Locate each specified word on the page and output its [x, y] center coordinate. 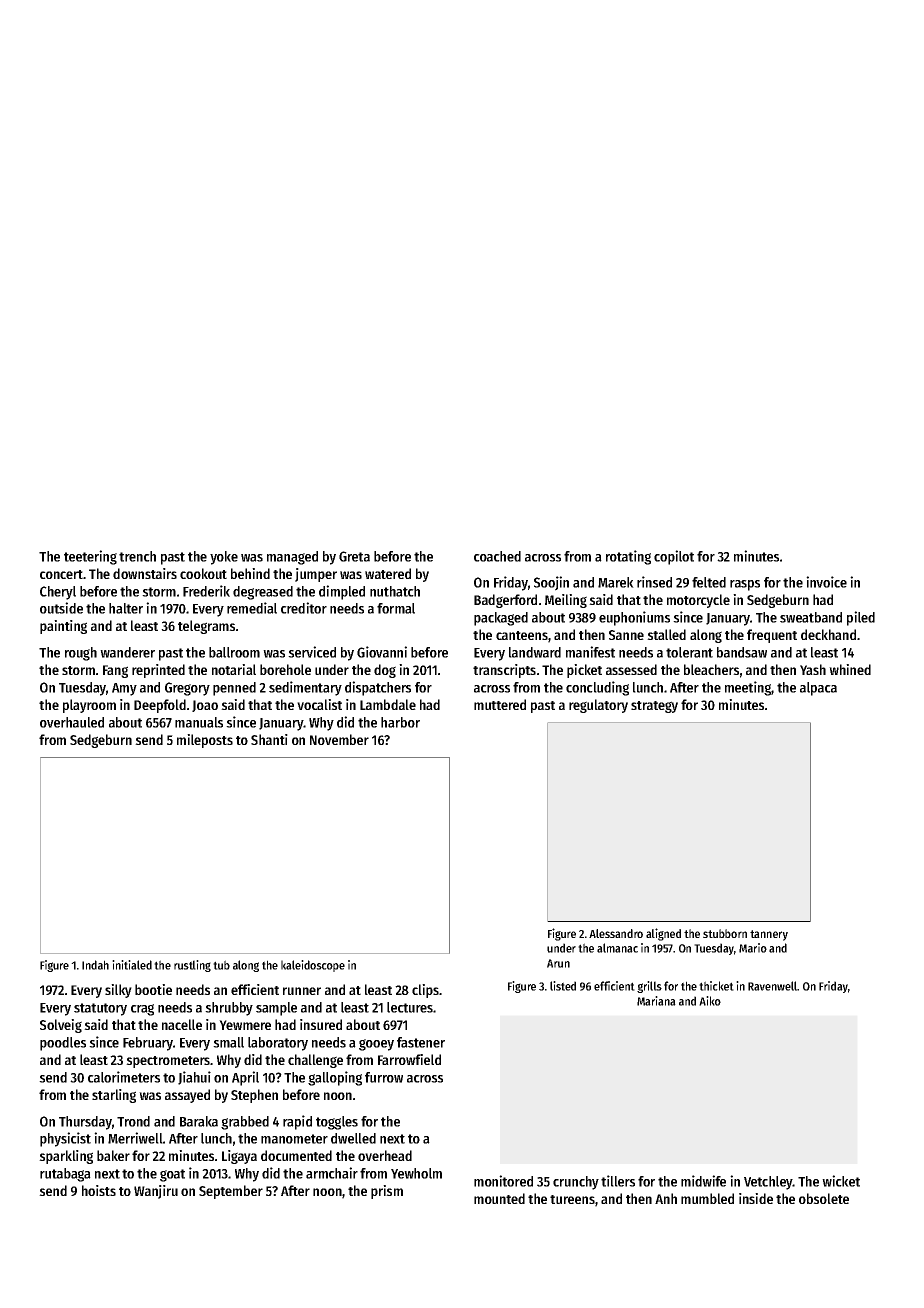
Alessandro [616, 933]
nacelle [182, 1024]
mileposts [205, 741]
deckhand [828, 634]
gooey [376, 1045]
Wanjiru [156, 1192]
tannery [769, 935]
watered [388, 573]
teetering [90, 557]
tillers [618, 1181]
